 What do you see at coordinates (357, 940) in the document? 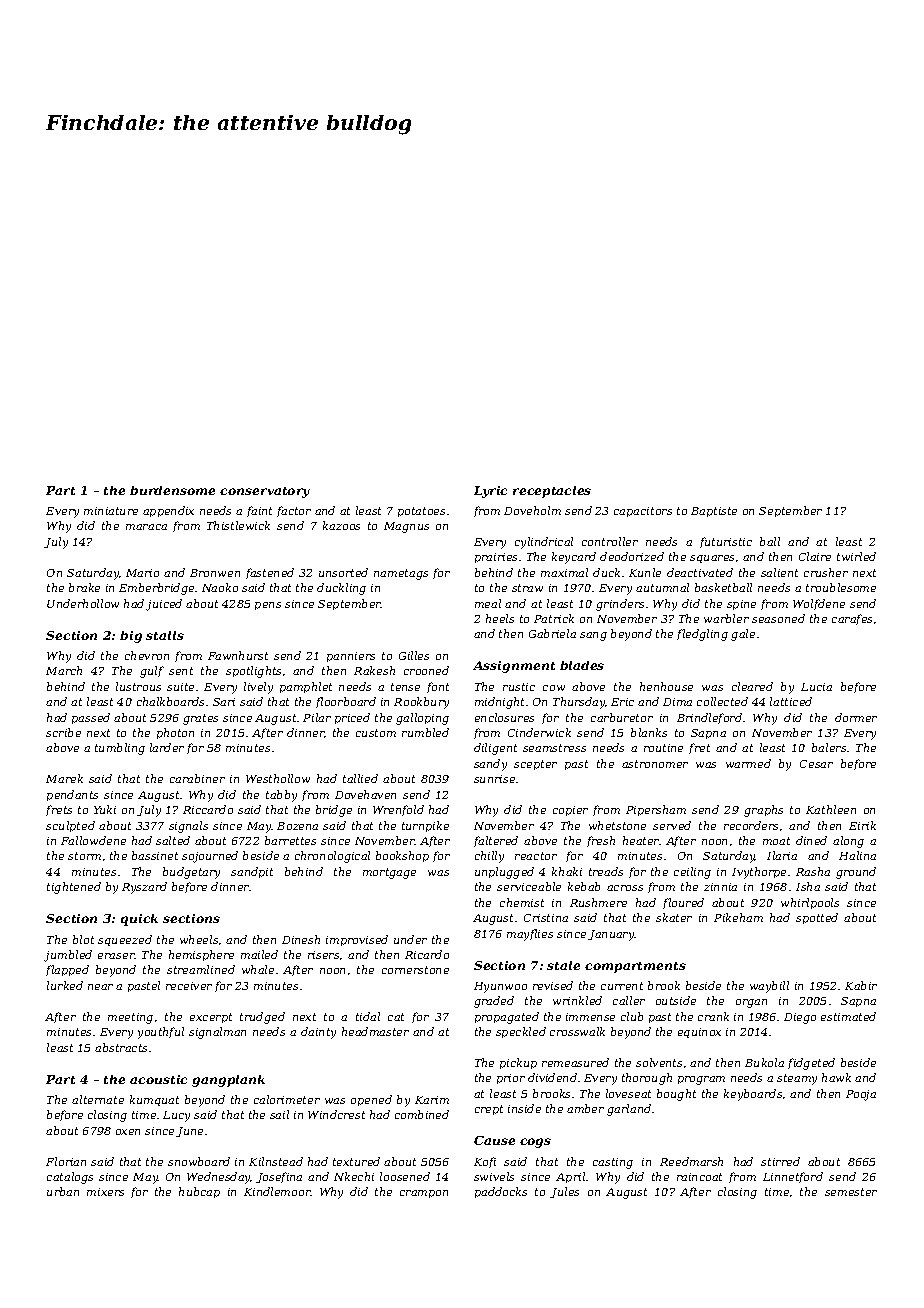
I see `improvised` at bounding box center [357, 940].
